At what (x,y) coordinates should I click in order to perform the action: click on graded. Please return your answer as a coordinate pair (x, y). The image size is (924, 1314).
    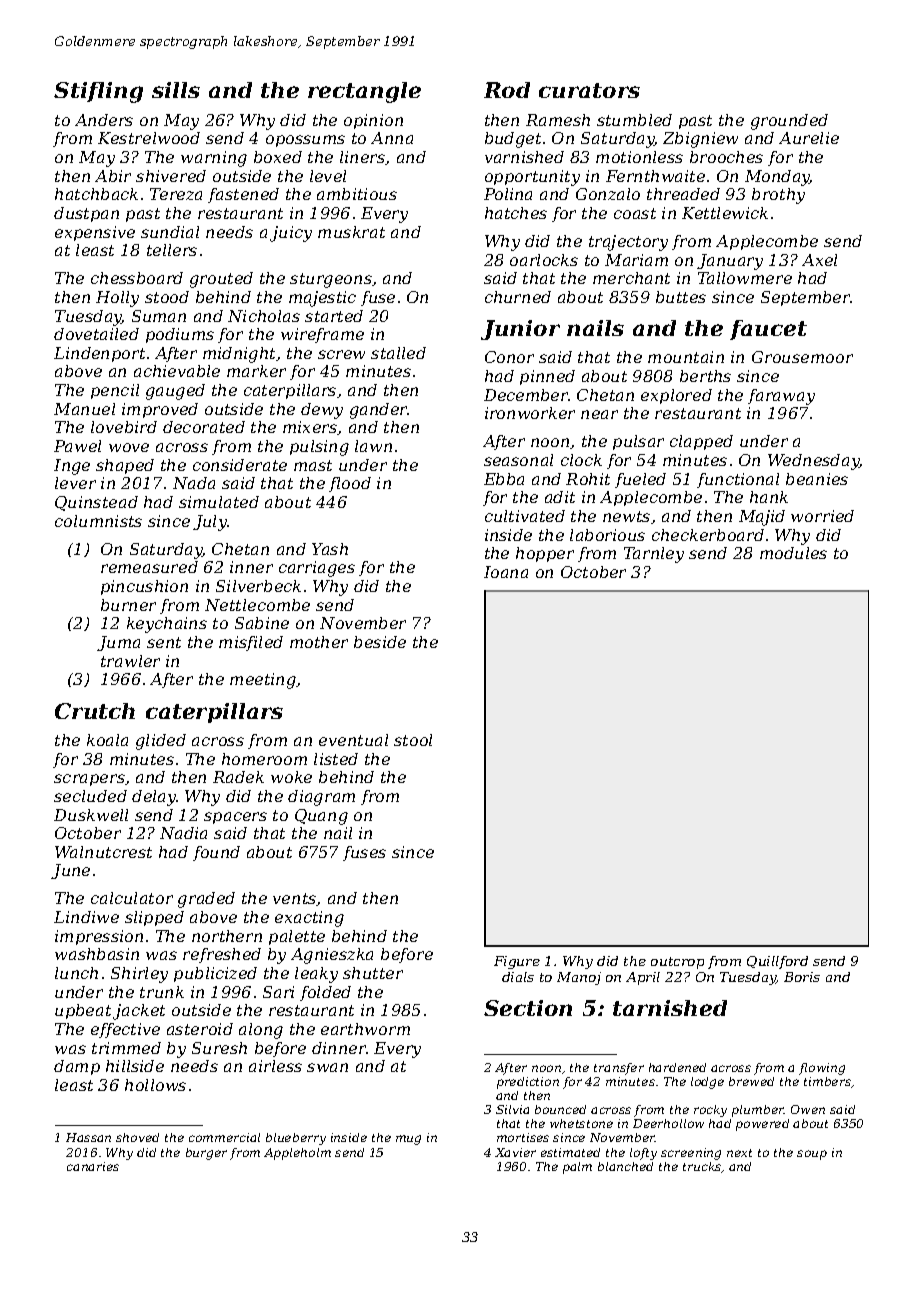
    Looking at the image, I should click on (206, 900).
